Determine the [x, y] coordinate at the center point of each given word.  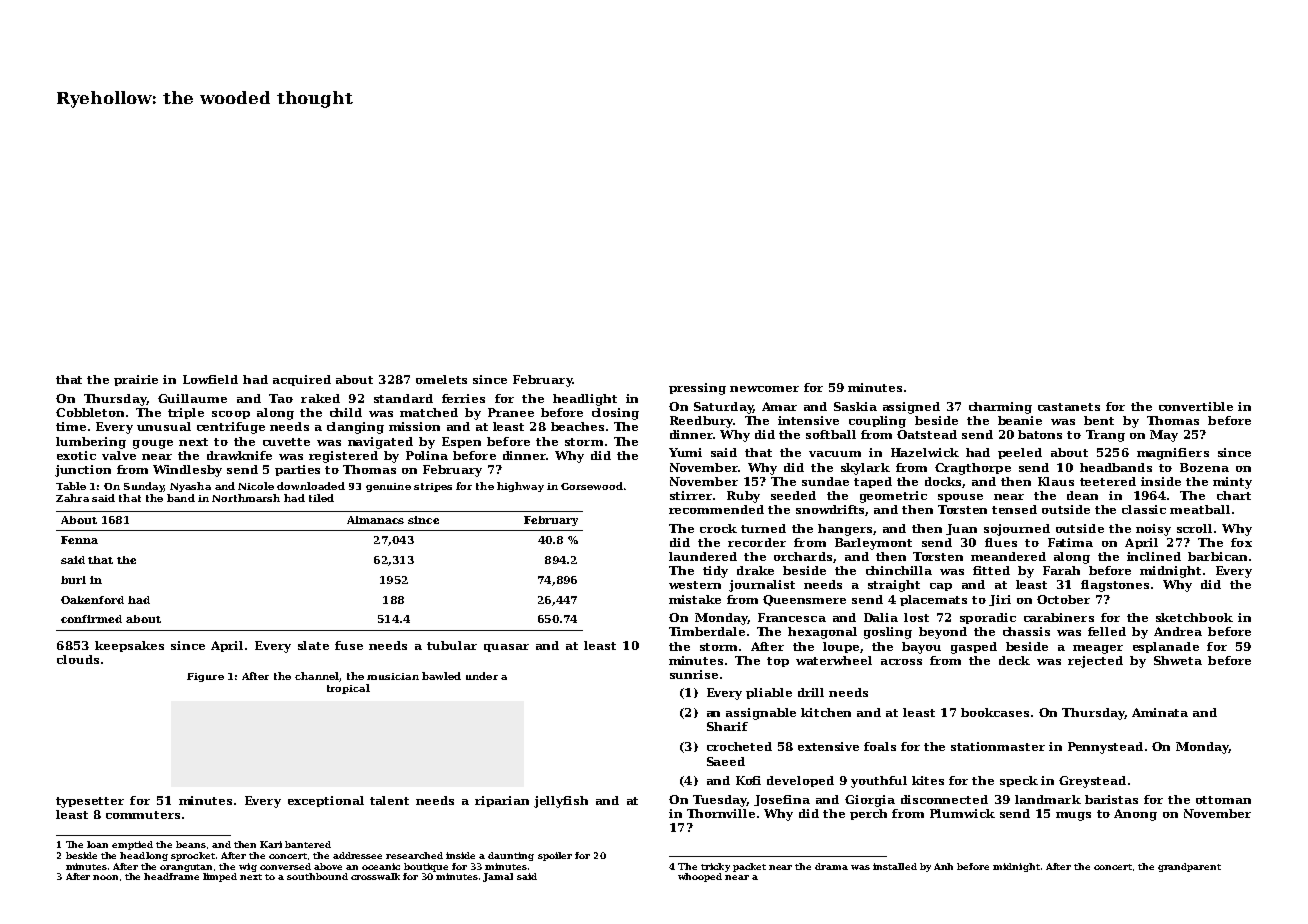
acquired [302, 380]
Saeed [726, 761]
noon [105, 877]
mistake [695, 599]
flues [1001, 542]
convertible [1196, 406]
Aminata [1160, 712]
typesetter [90, 802]
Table [71, 486]
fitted [991, 570]
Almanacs [375, 520]
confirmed [91, 619]
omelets [441, 379]
